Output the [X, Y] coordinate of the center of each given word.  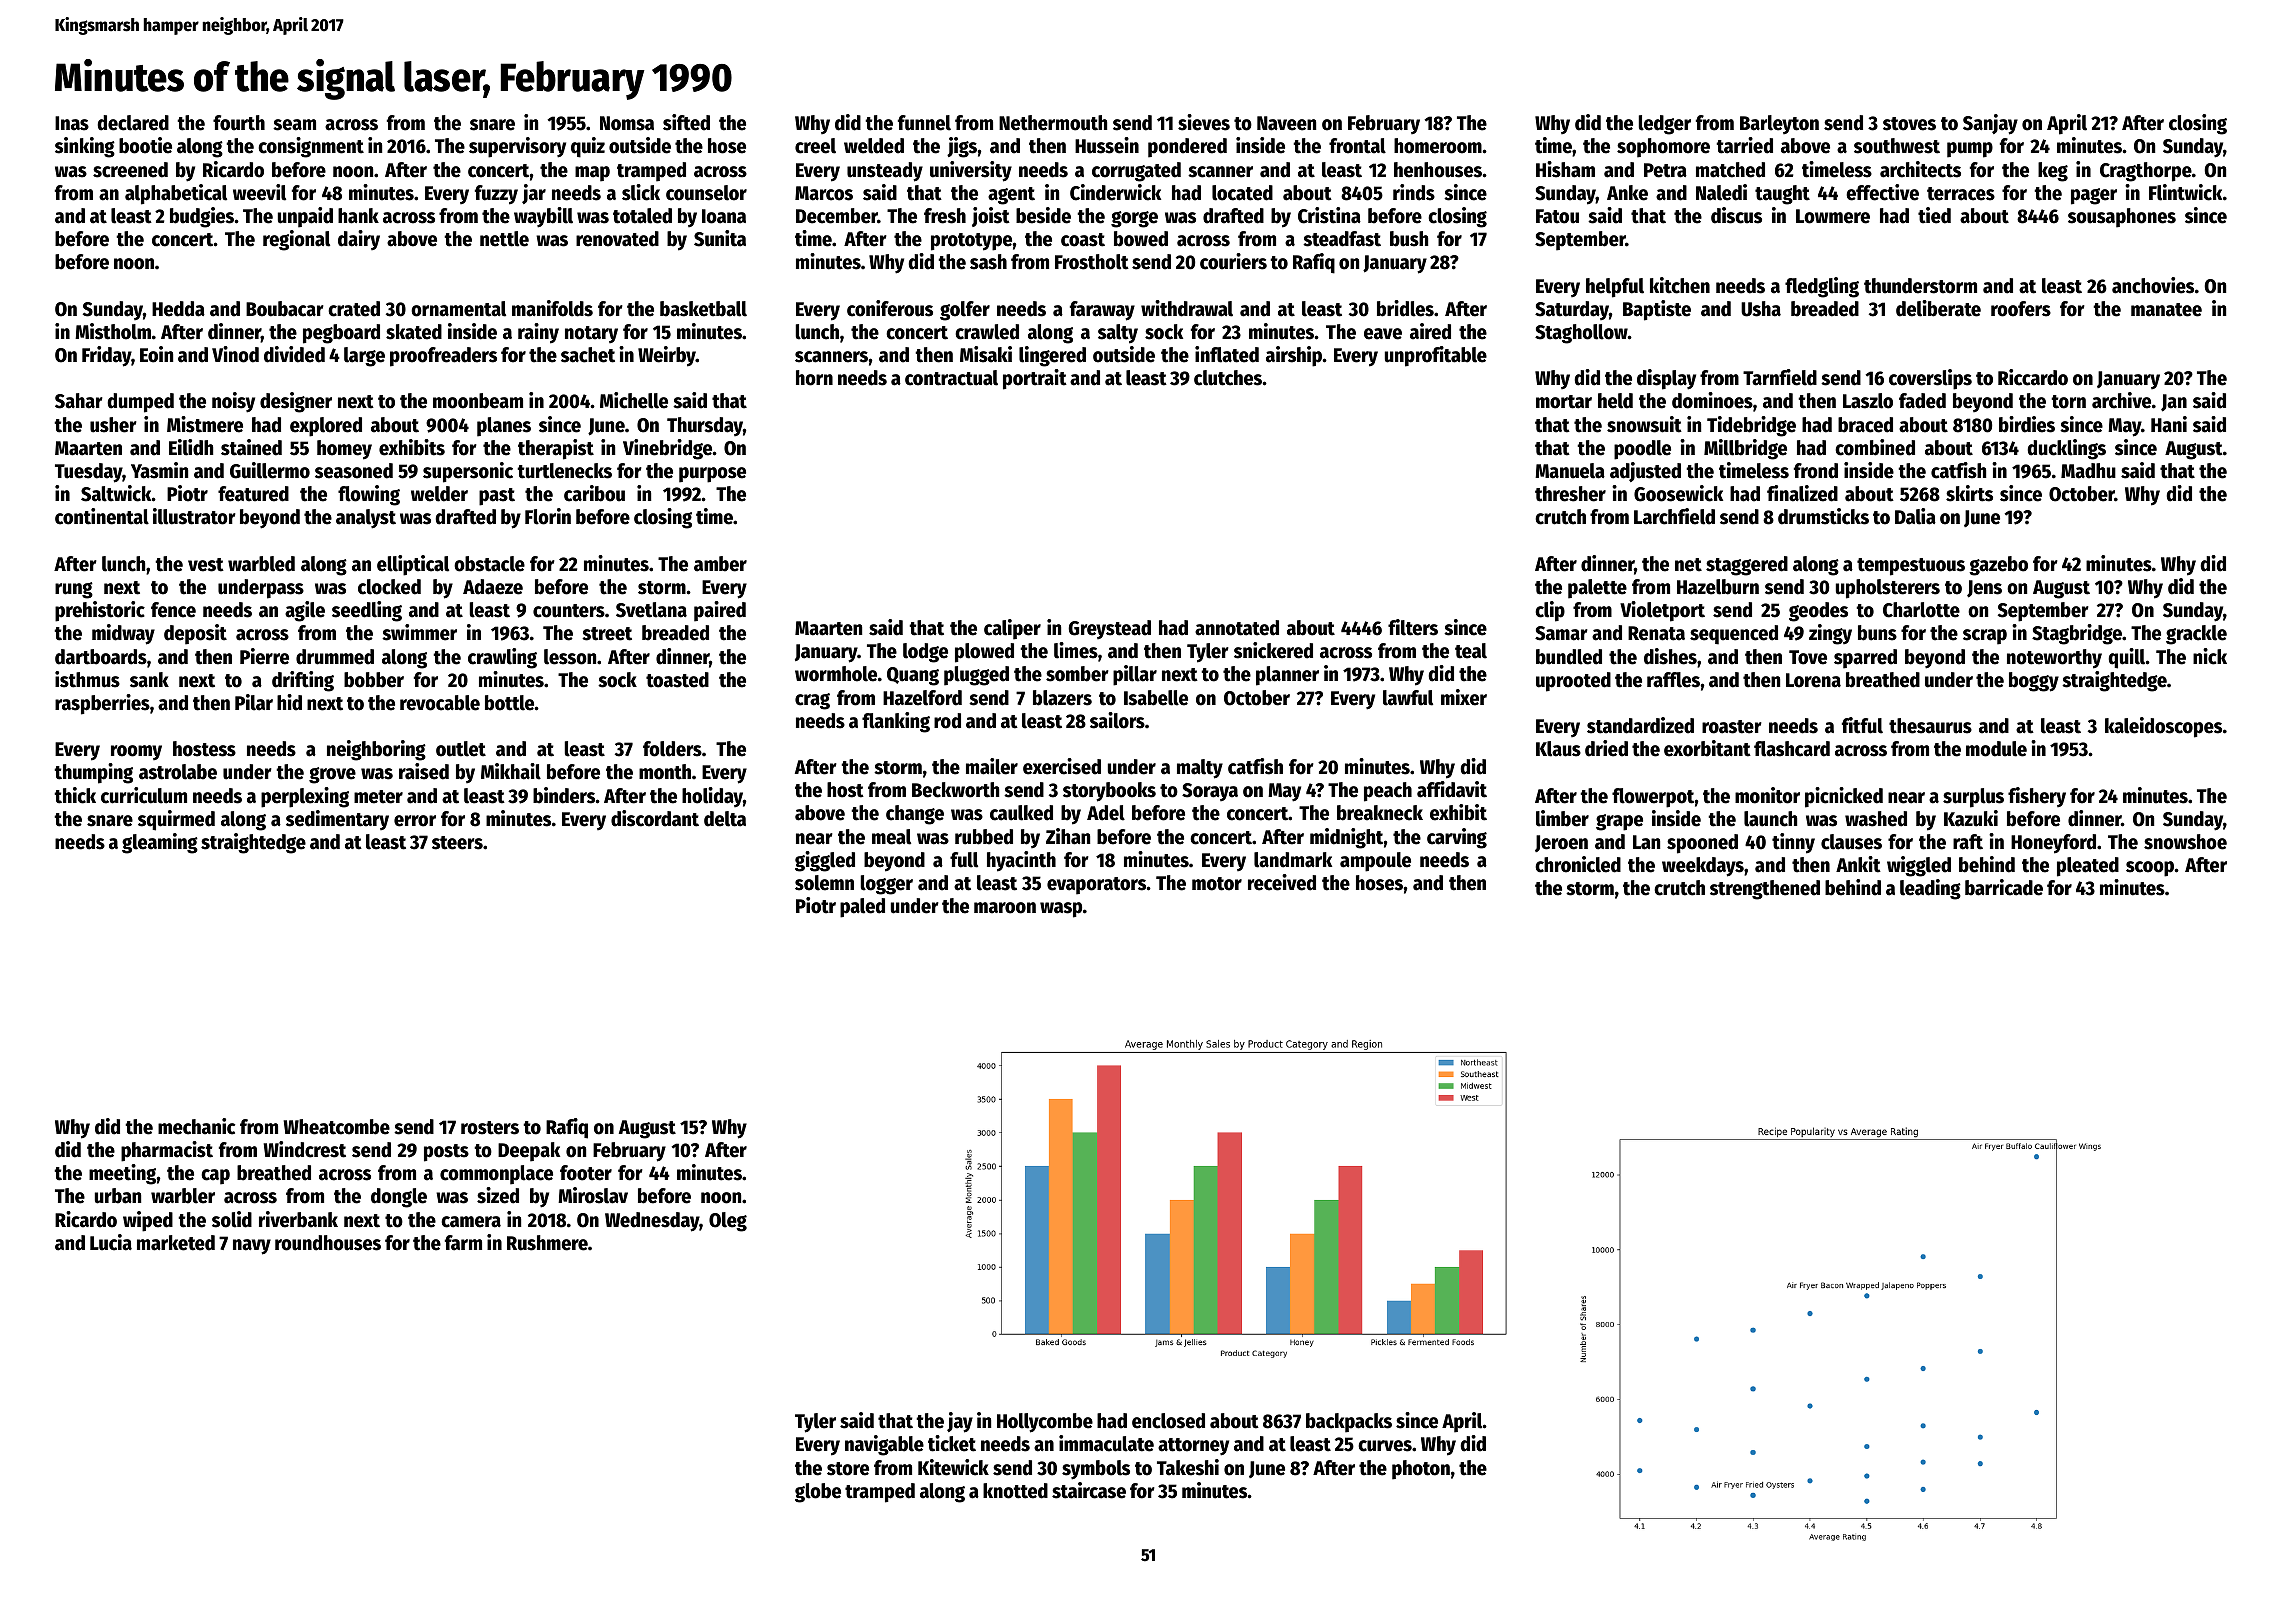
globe [818, 1493]
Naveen [1286, 123]
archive [2121, 400]
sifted [686, 122]
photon [1421, 1470]
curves [1385, 1446]
